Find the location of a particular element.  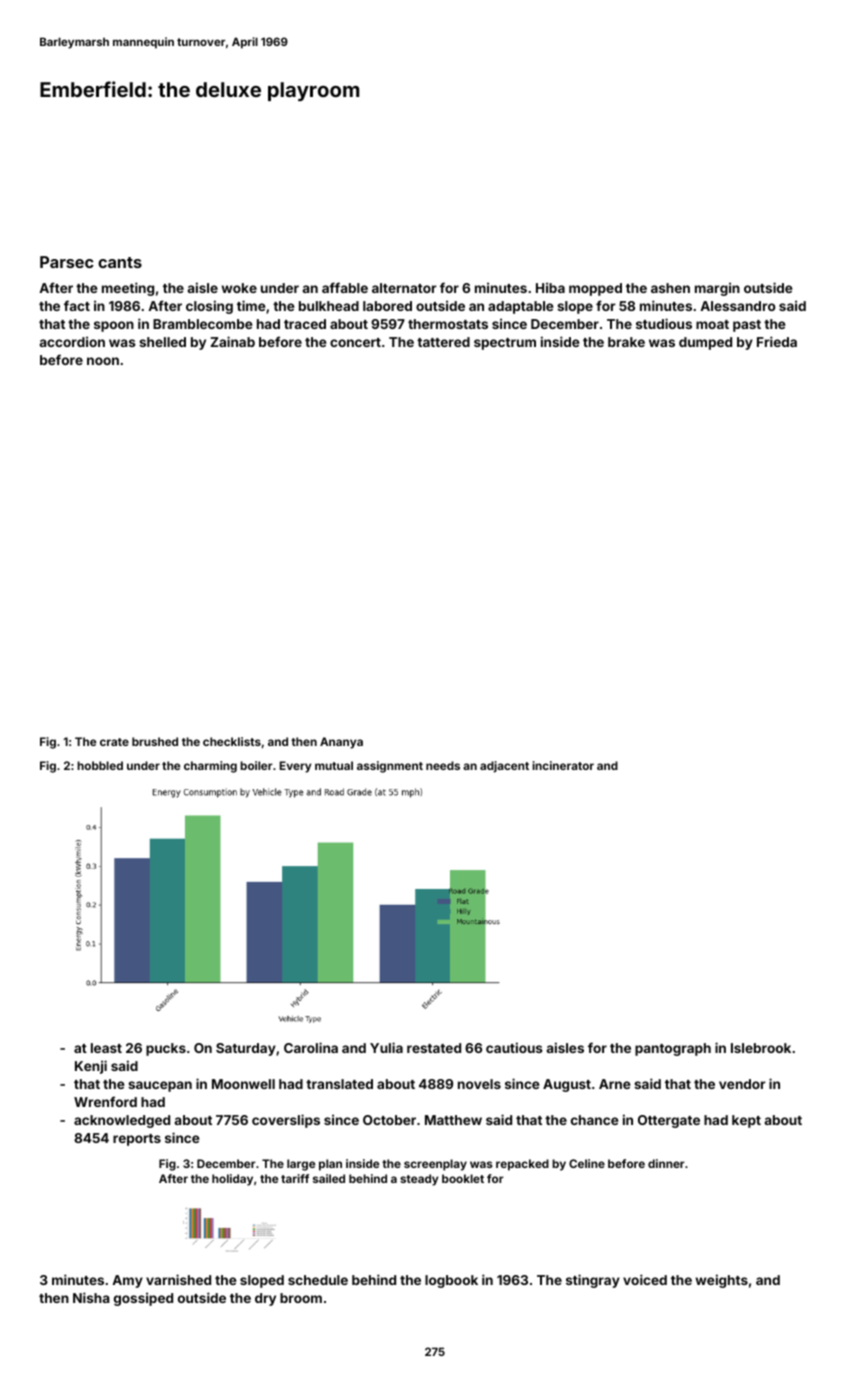

broom is located at coordinates (301, 1298).
